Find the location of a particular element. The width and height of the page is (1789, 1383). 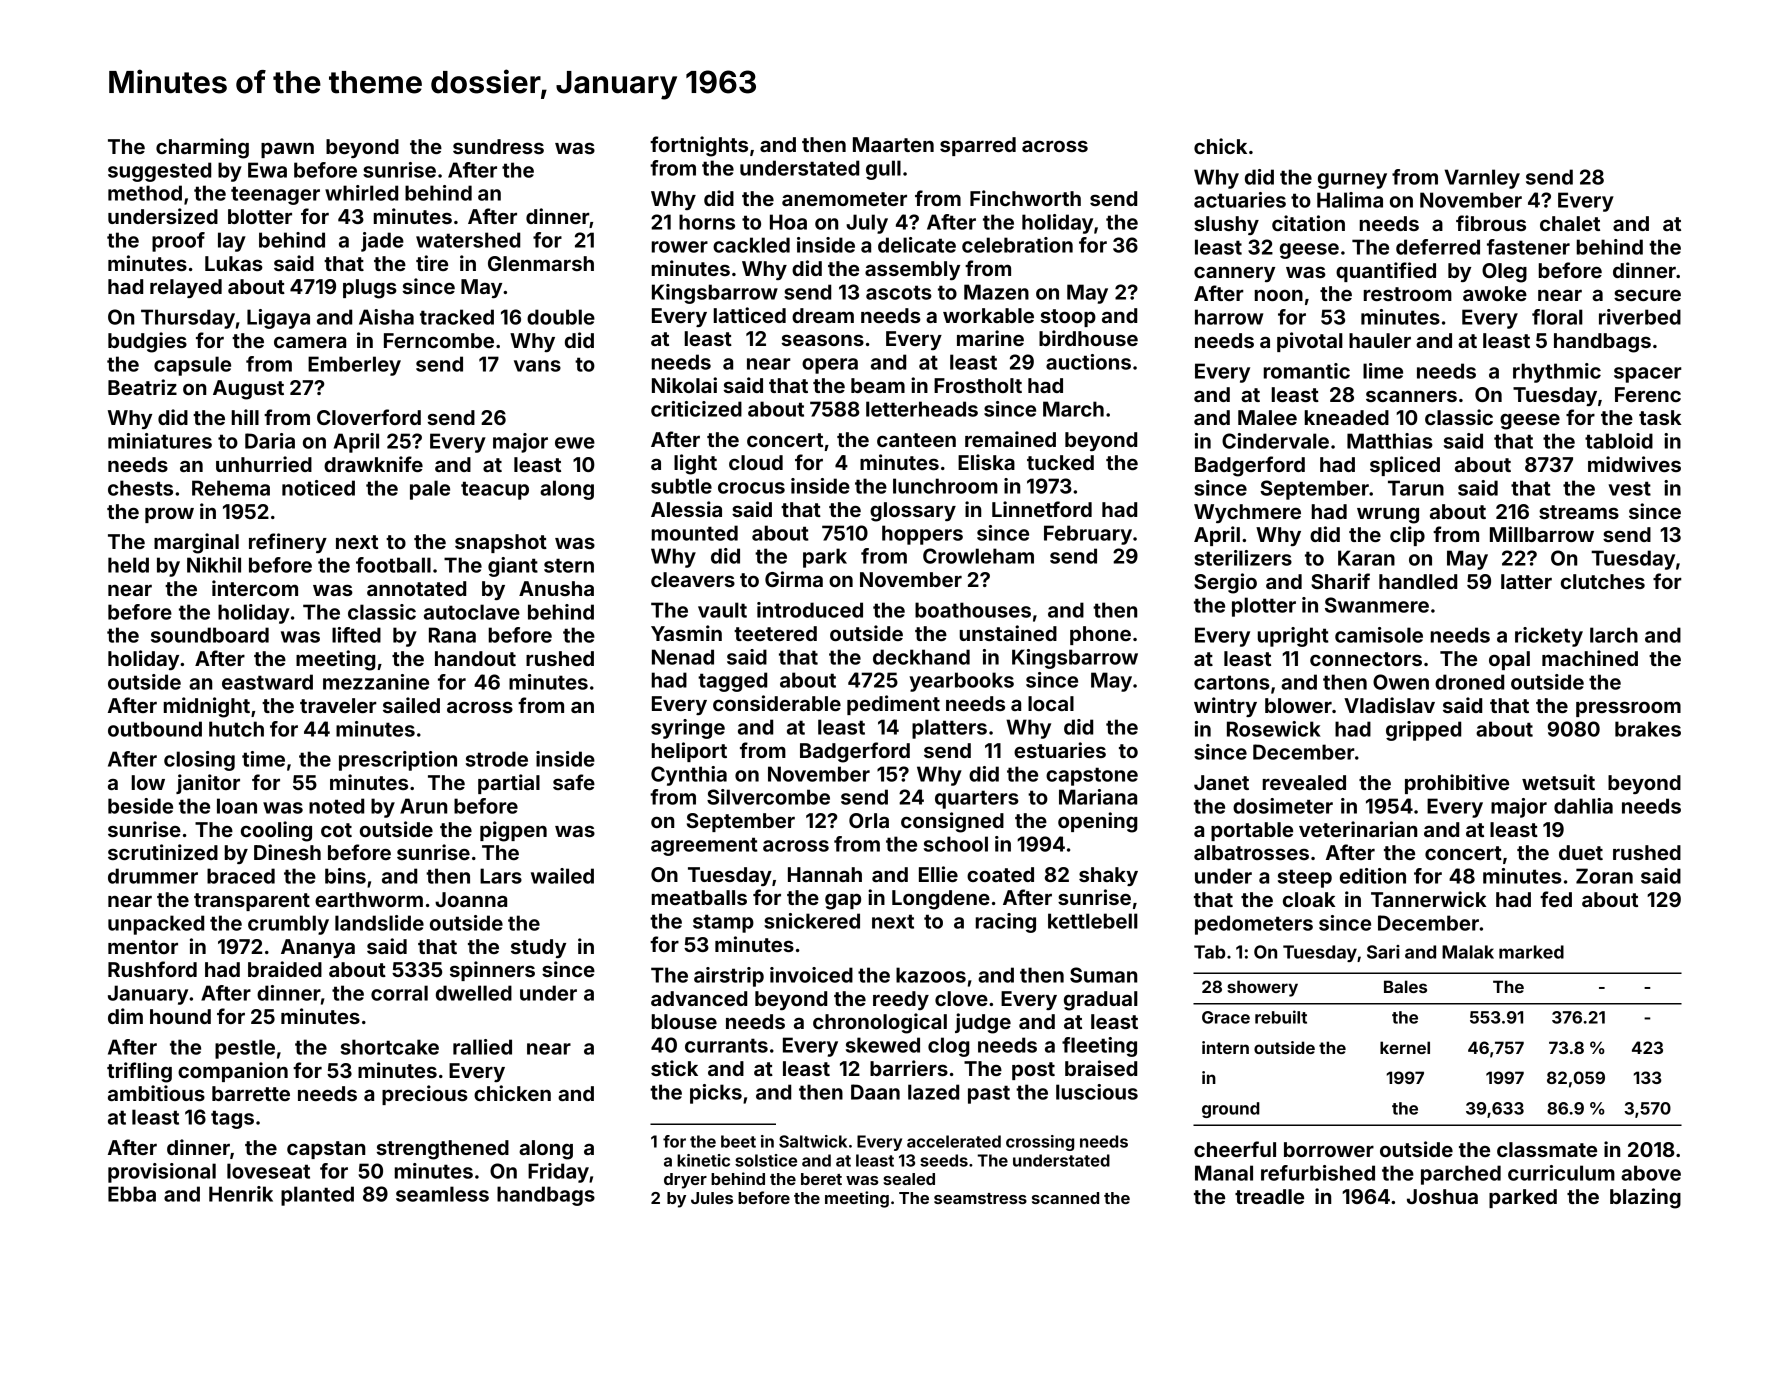

soundboard is located at coordinates (210, 635).
